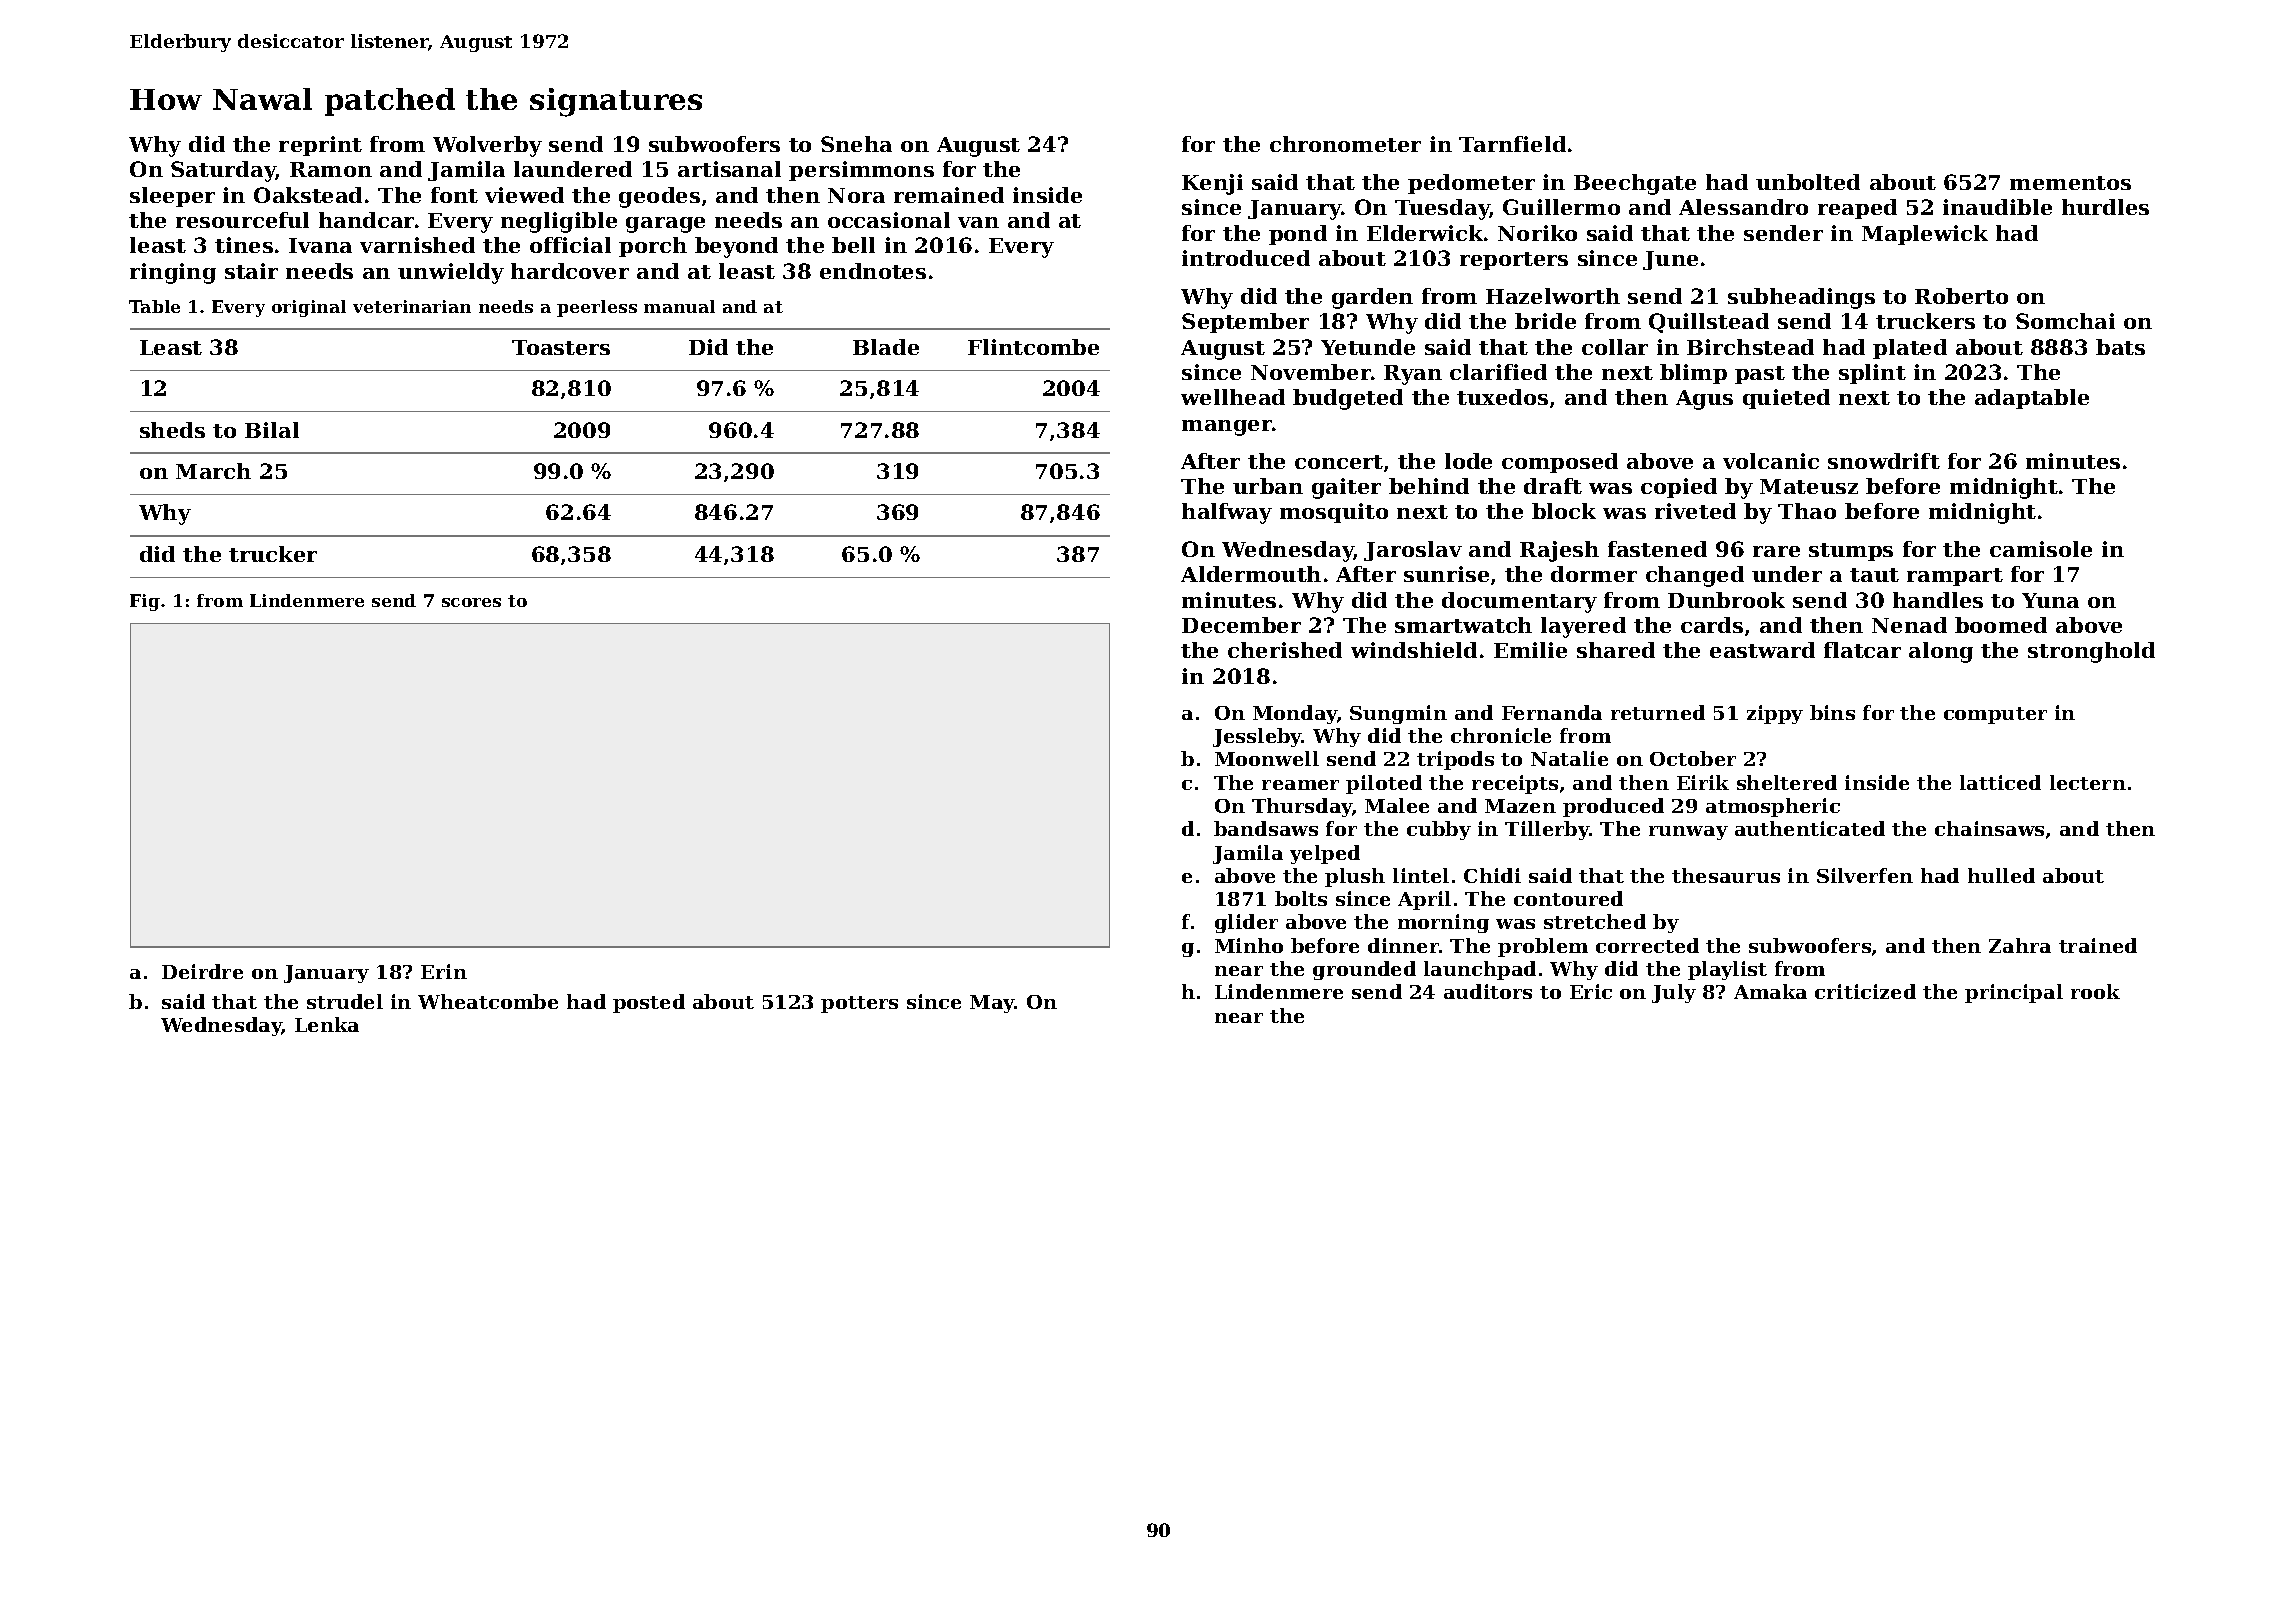 The width and height of the screenshot is (2292, 1620). What do you see at coordinates (561, 347) in the screenshot?
I see `Toasters` at bounding box center [561, 347].
